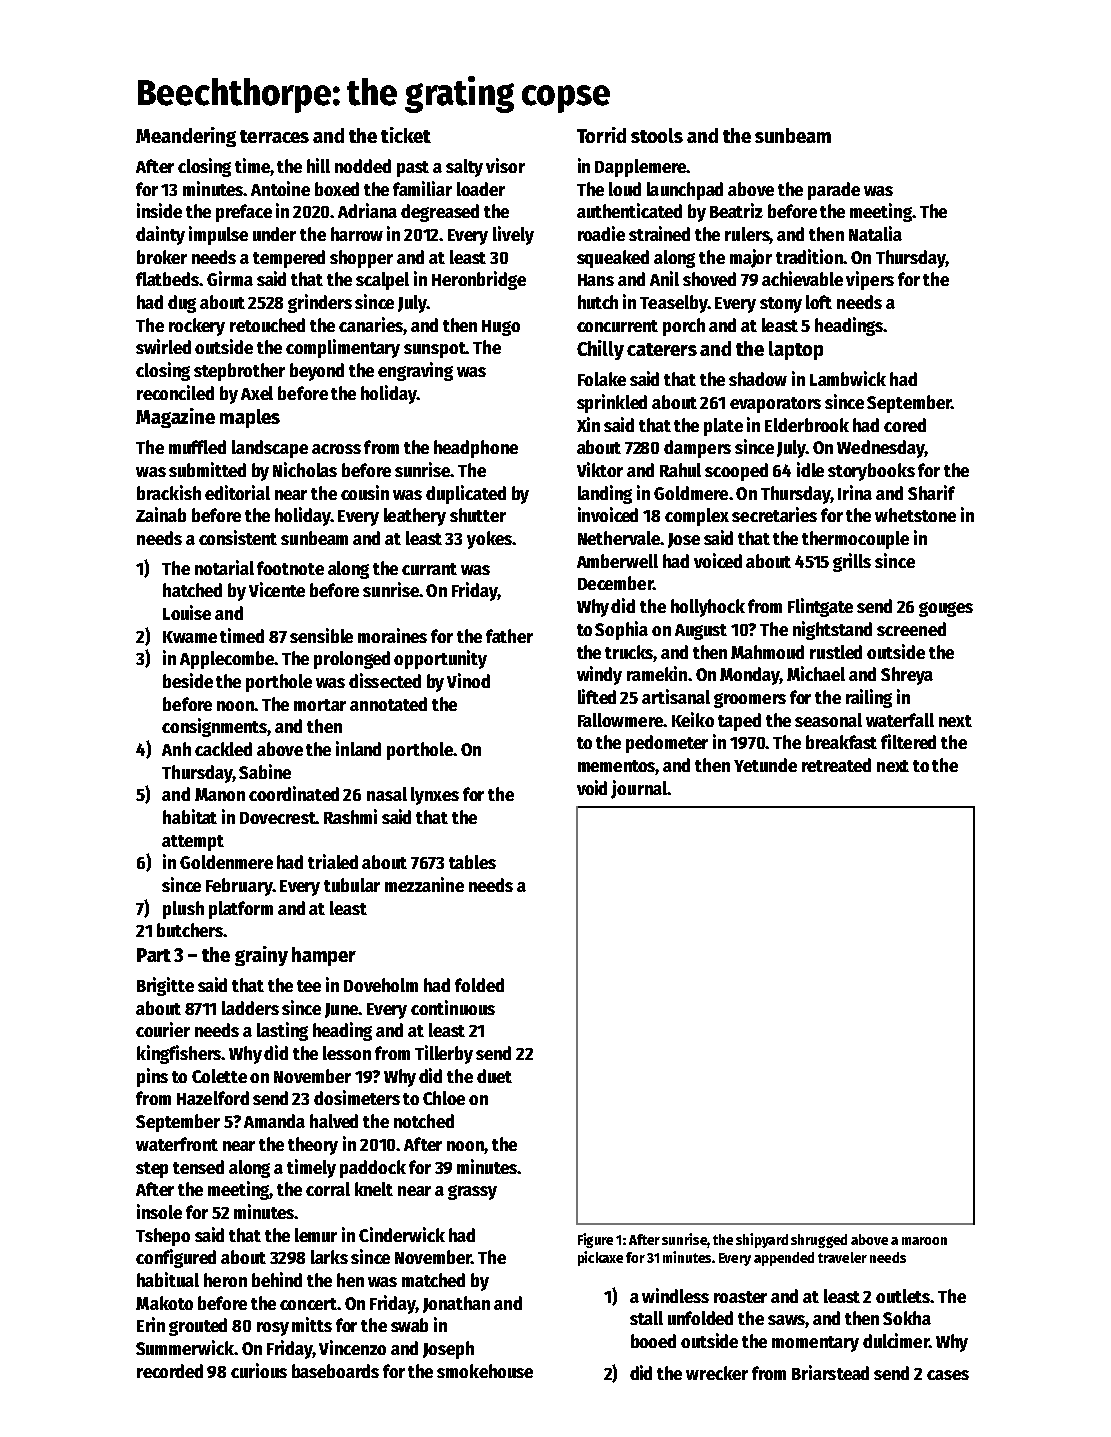 Image resolution: width=1111 pixels, height=1437 pixels. What do you see at coordinates (159, 210) in the document?
I see `inside` at bounding box center [159, 210].
